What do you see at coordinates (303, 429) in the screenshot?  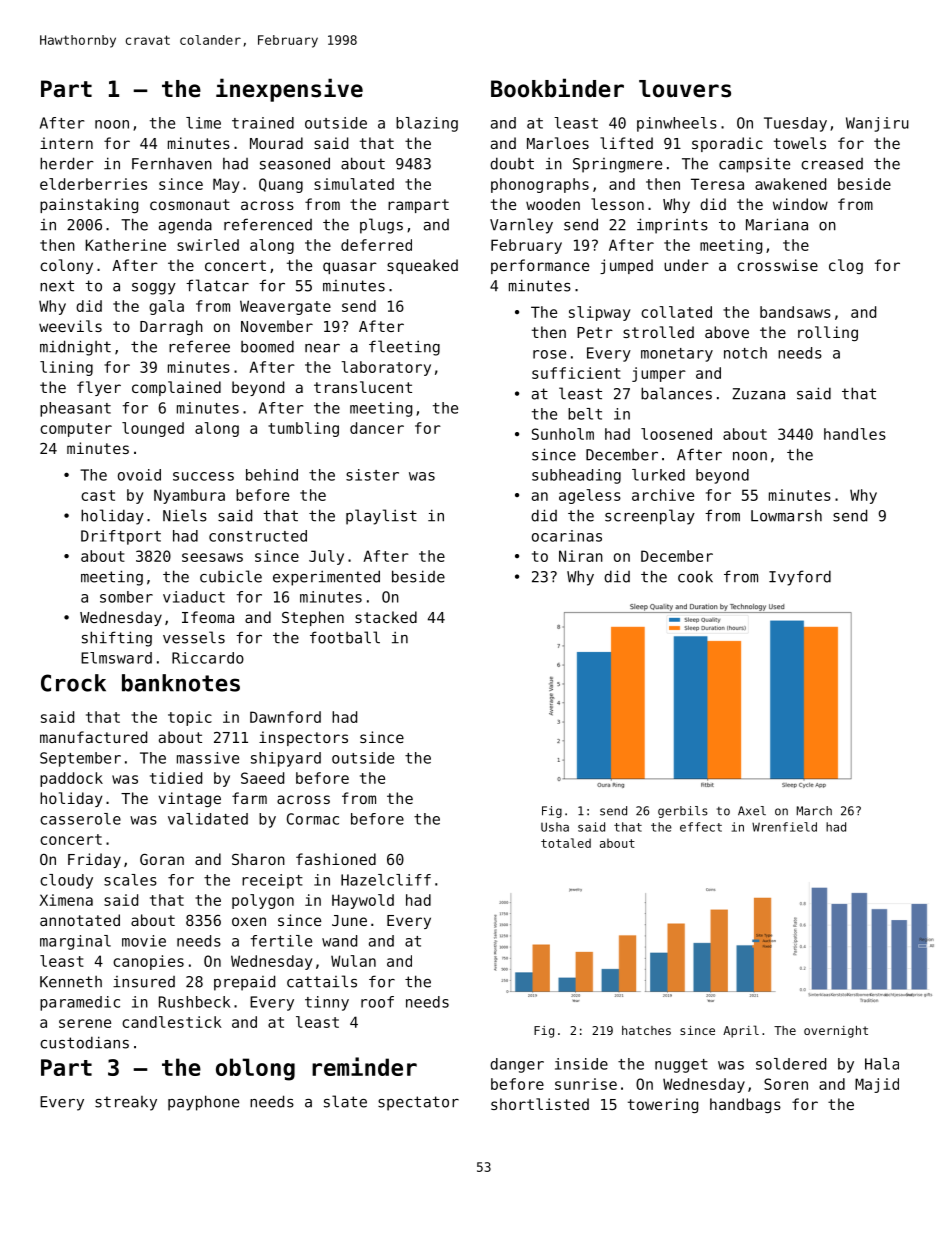 I see `tumbling` at bounding box center [303, 429].
